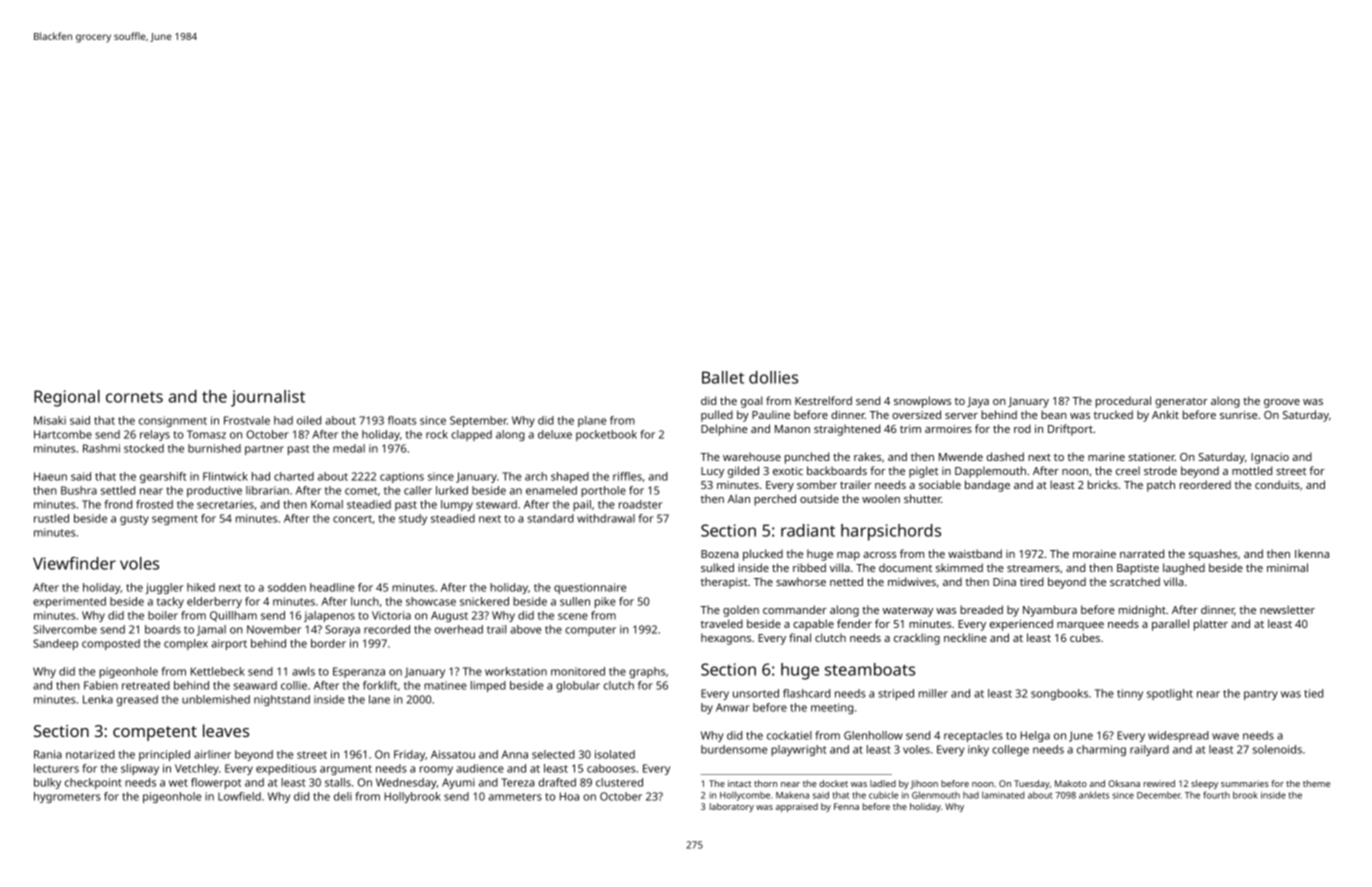  Describe the element at coordinates (723, 377) in the screenshot. I see `Ballet` at that location.
